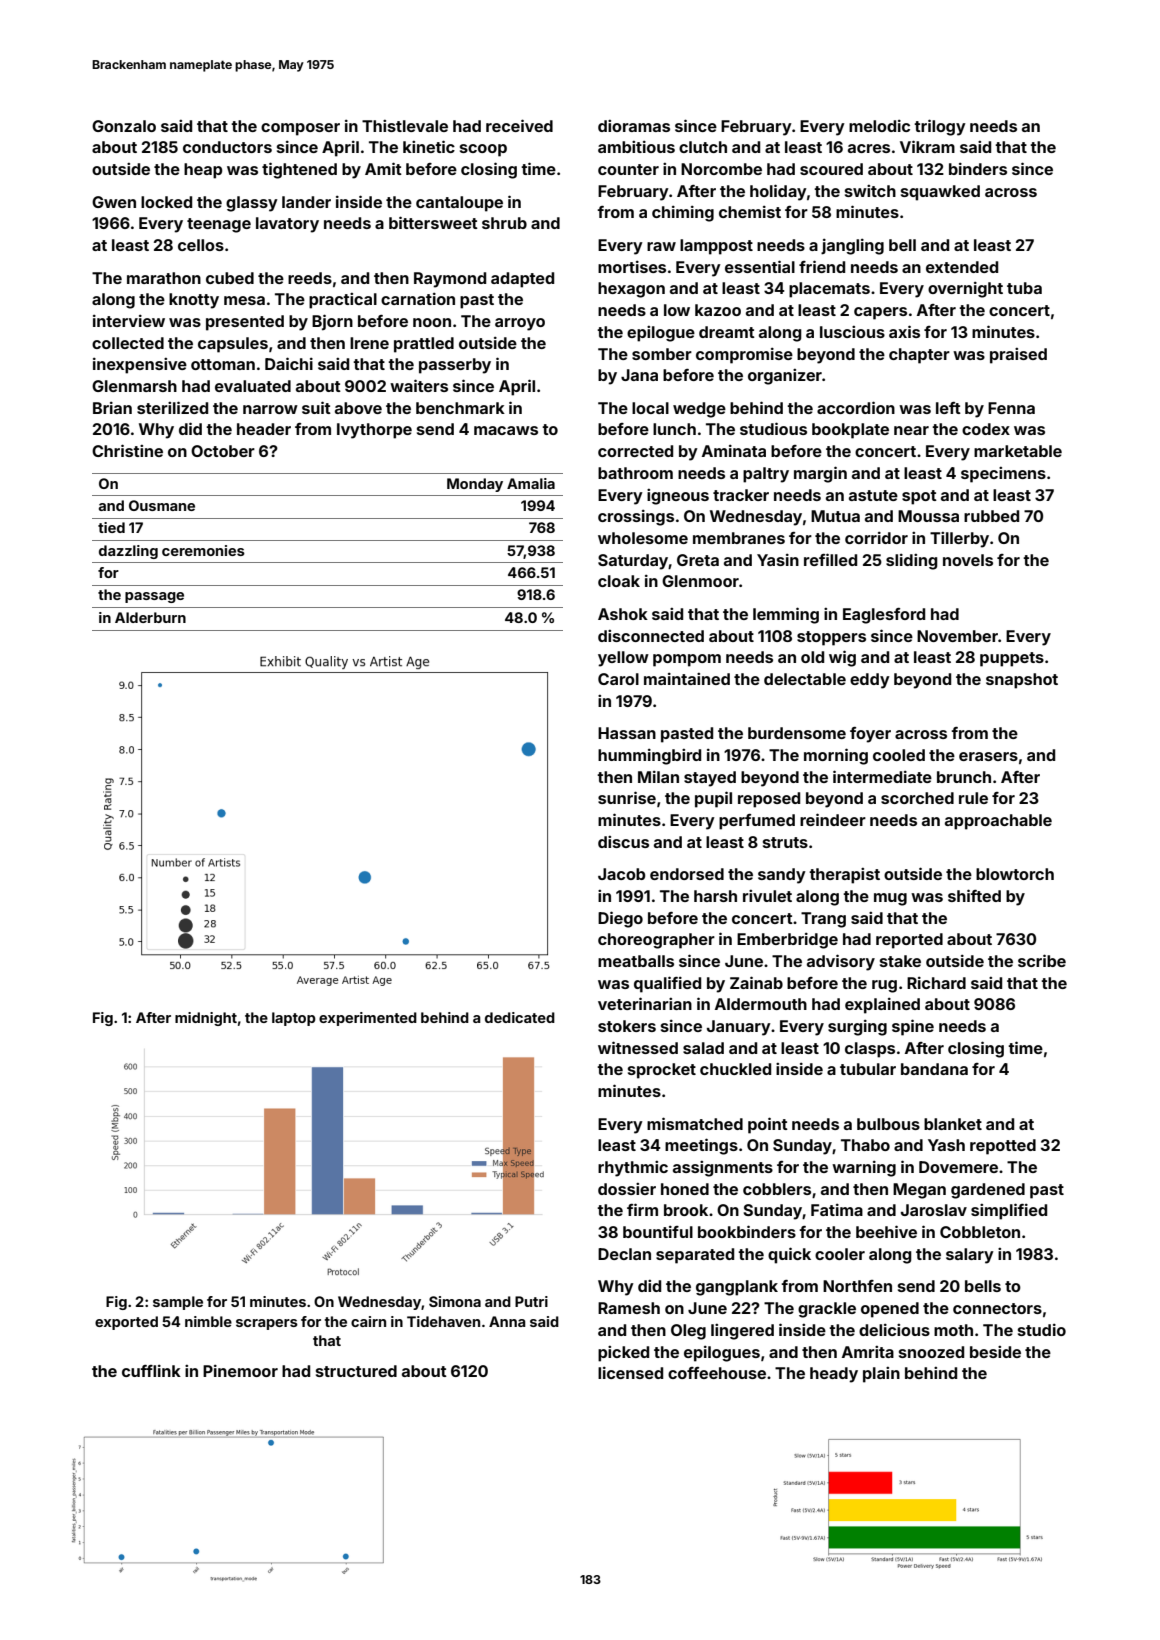  I want to click on sterilized, so click(172, 407).
